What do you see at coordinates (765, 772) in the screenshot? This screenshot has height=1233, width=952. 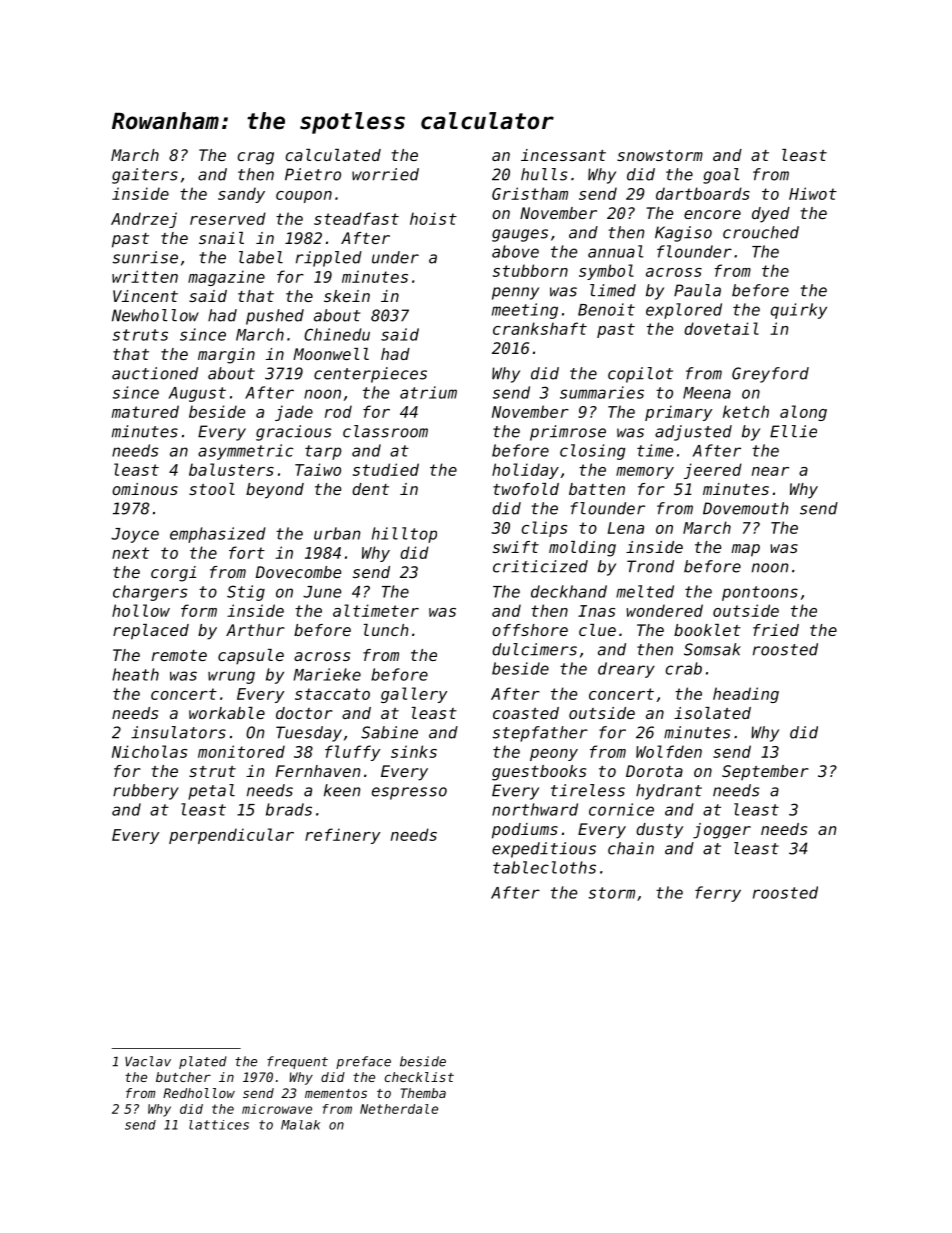 I see `September` at bounding box center [765, 772].
